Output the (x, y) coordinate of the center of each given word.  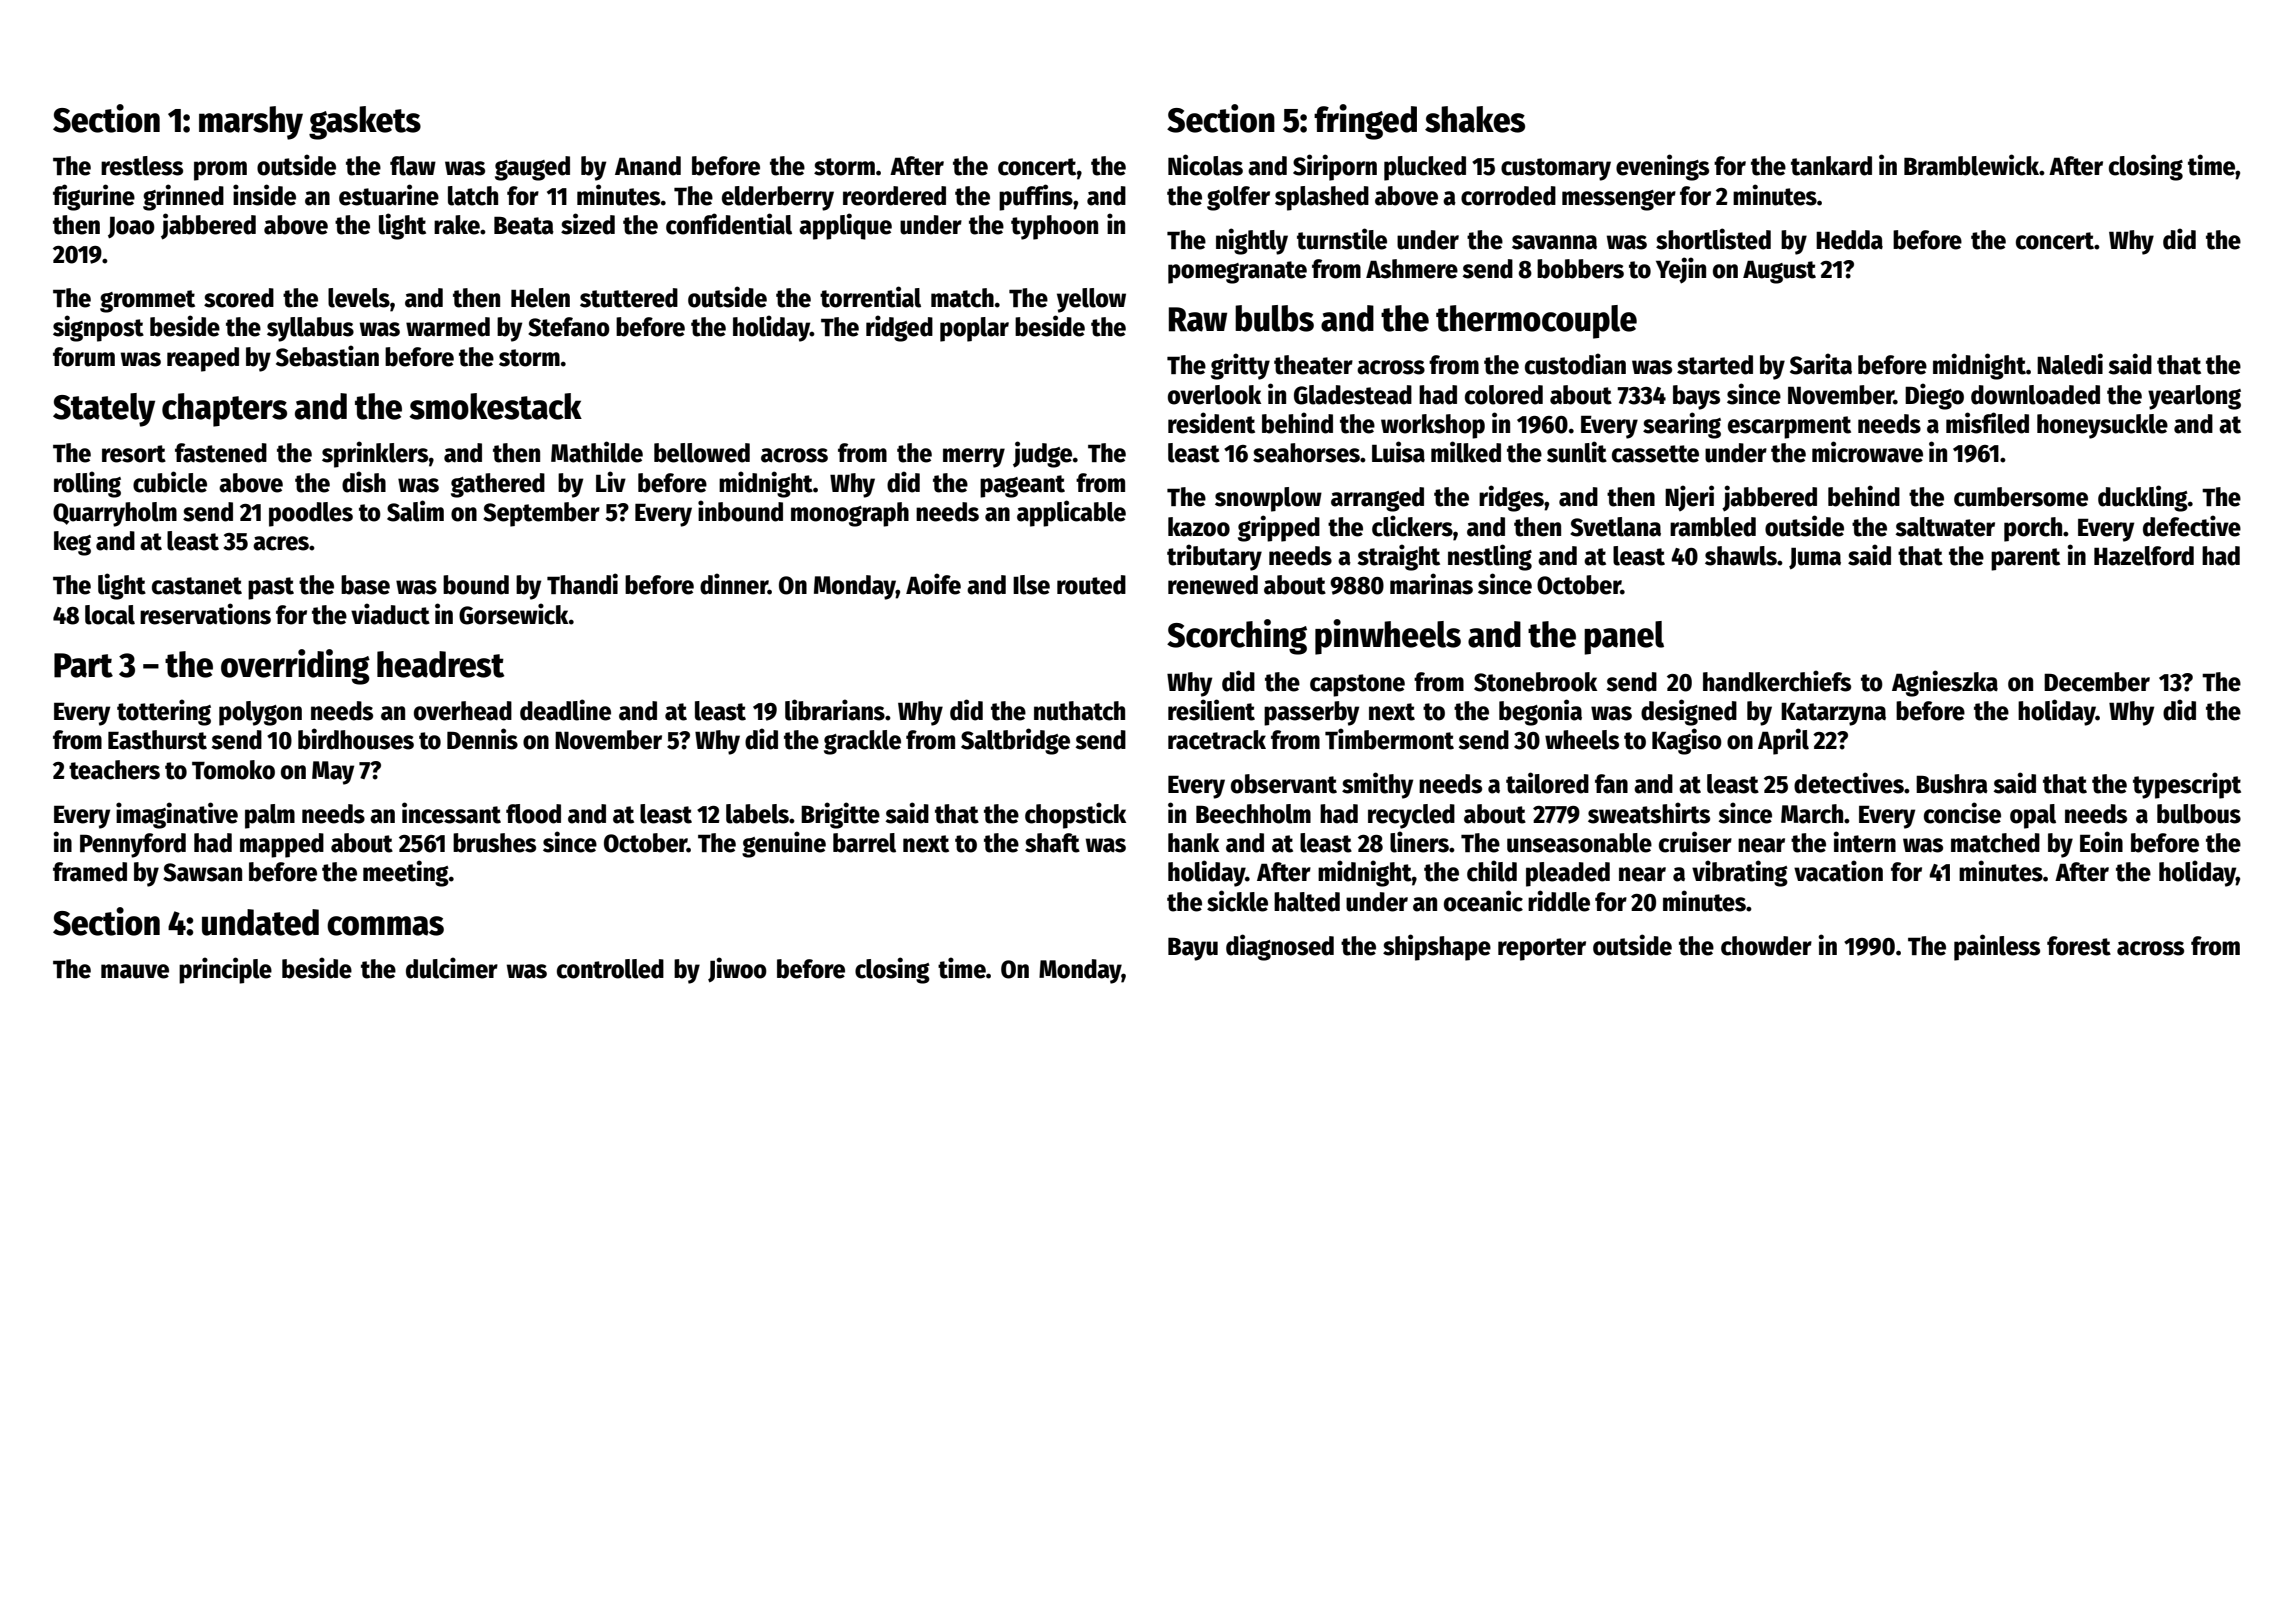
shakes (1475, 119)
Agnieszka (1945, 683)
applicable (1071, 513)
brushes (494, 843)
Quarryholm (115, 514)
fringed (1365, 122)
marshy (251, 123)
